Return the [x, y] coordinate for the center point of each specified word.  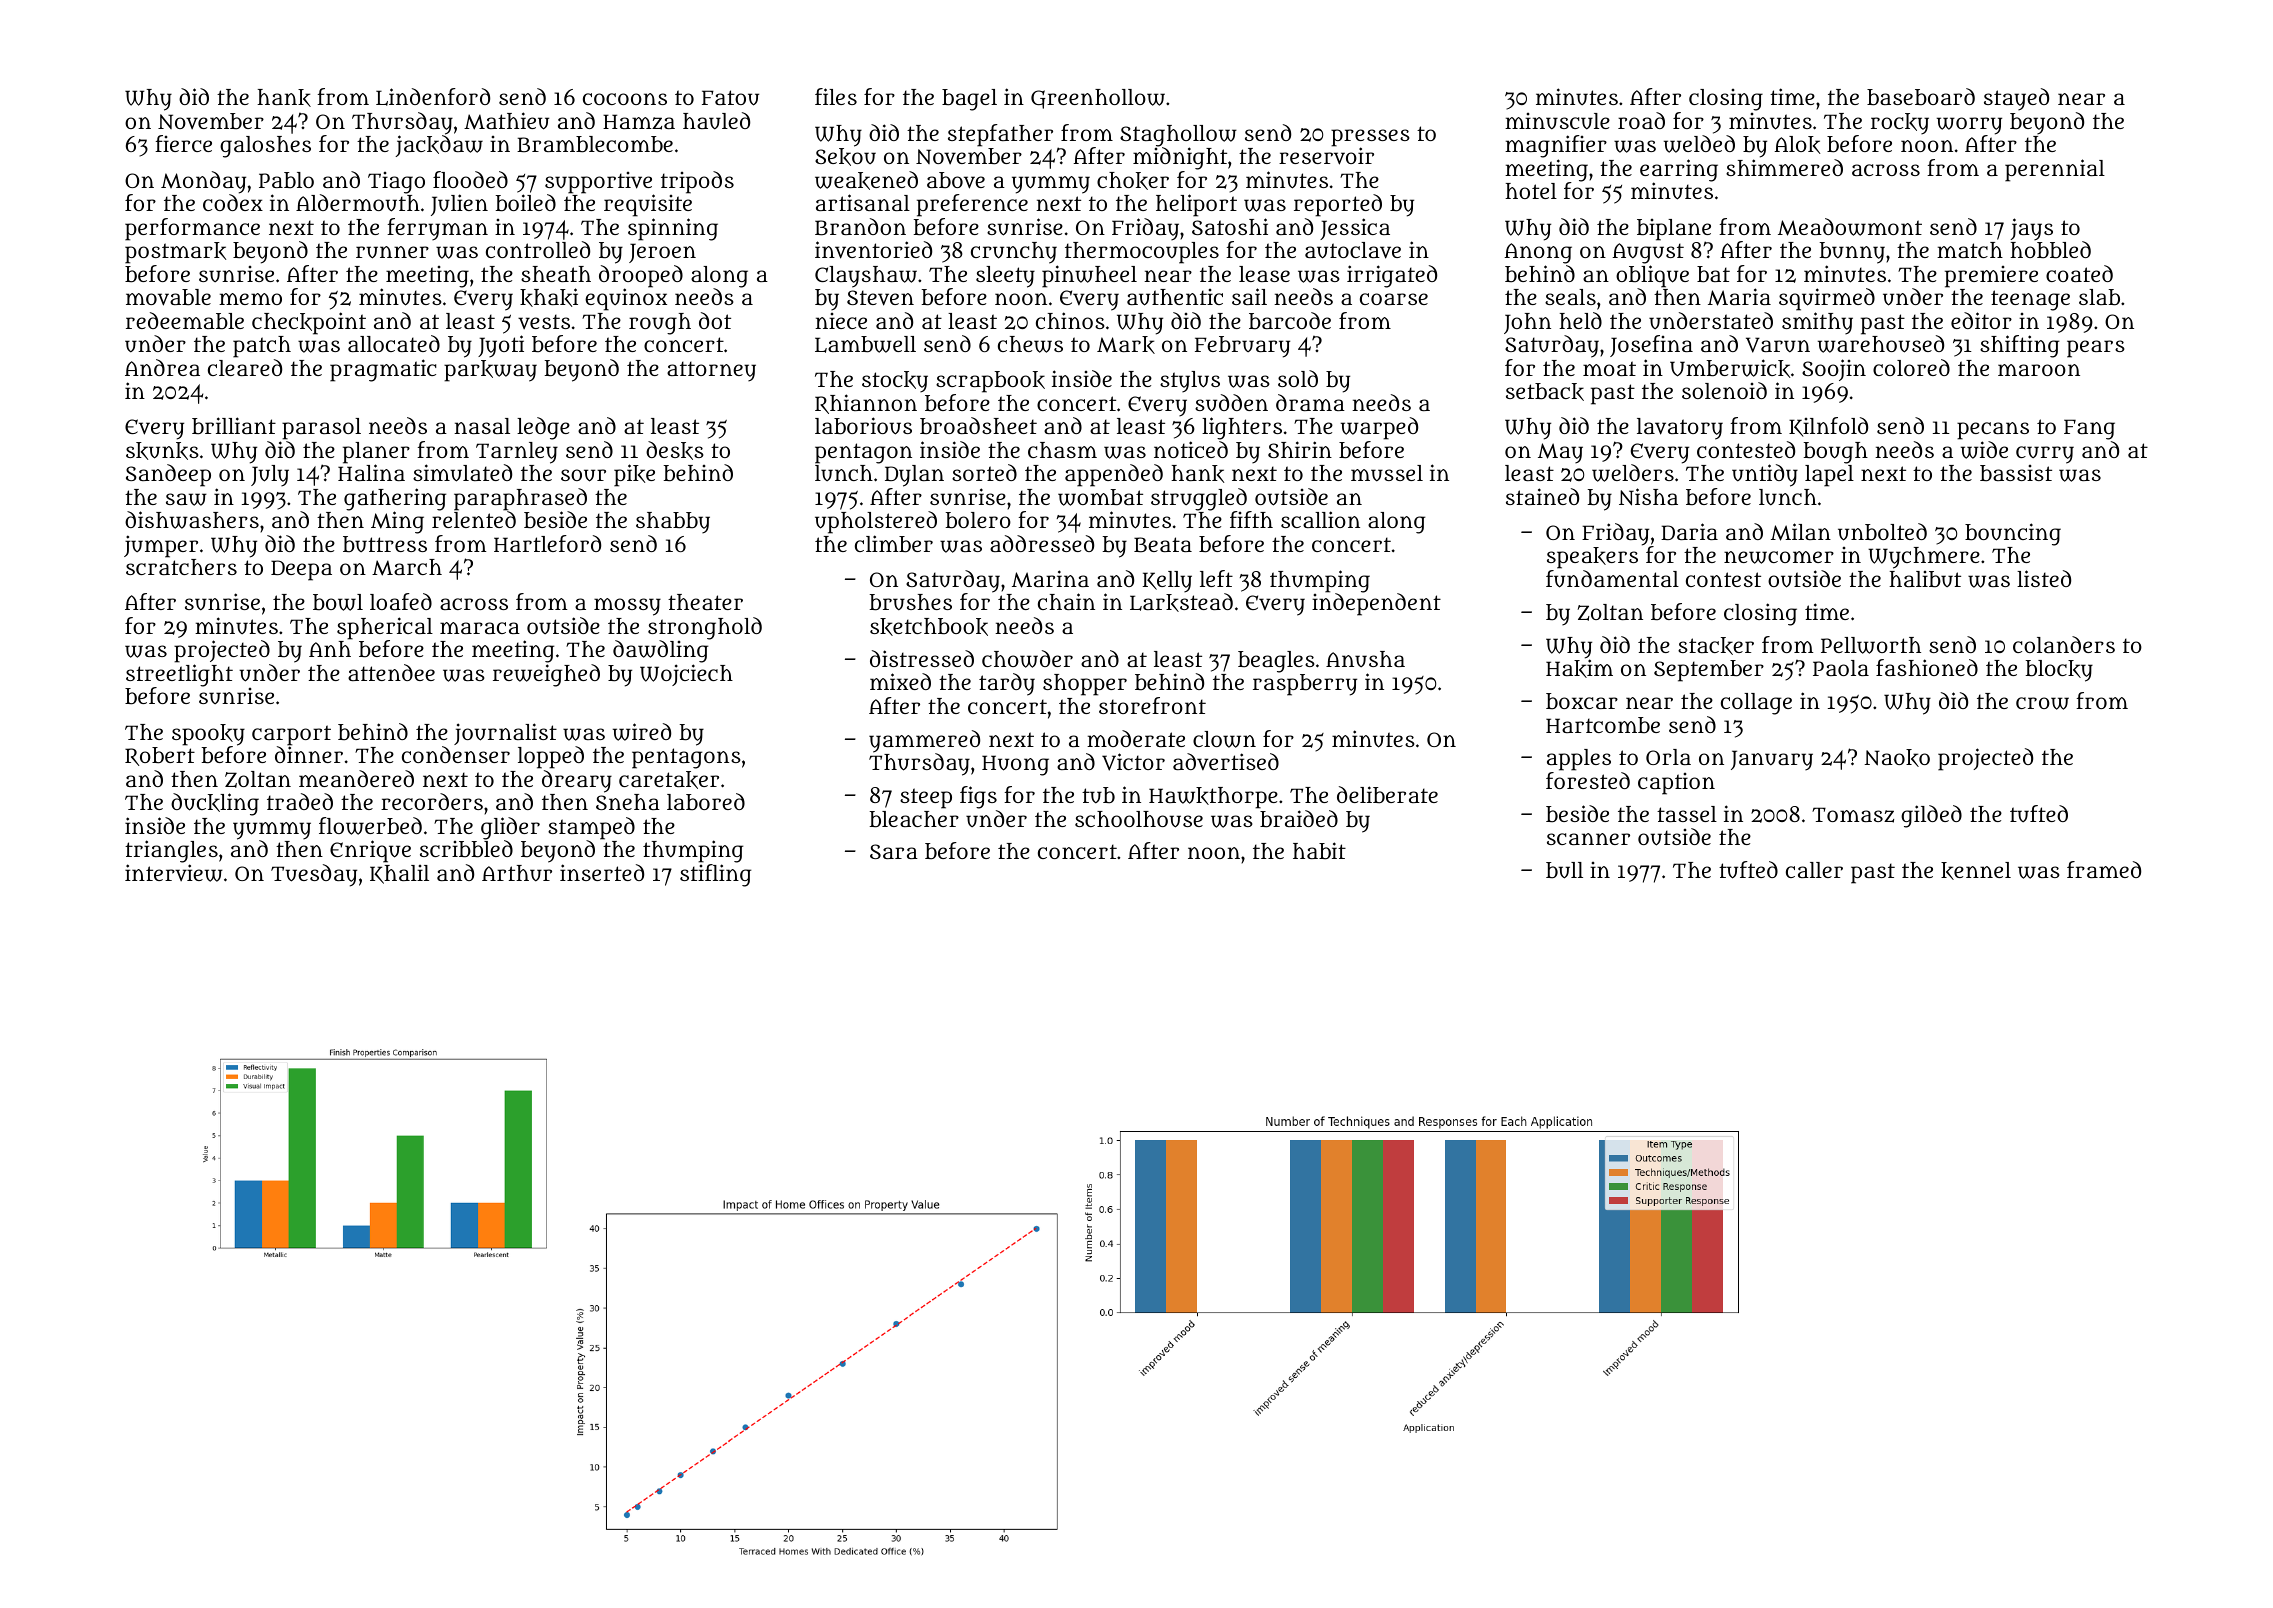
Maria [1739, 297]
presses [1370, 138]
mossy [627, 607]
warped [1379, 428]
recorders [432, 801]
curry [2045, 455]
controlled [538, 249]
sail [1249, 296]
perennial [2055, 170]
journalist [505, 734]
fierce [183, 143]
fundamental [1612, 579]
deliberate [1387, 795]
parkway [490, 371]
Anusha [1365, 659]
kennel [1976, 871]
